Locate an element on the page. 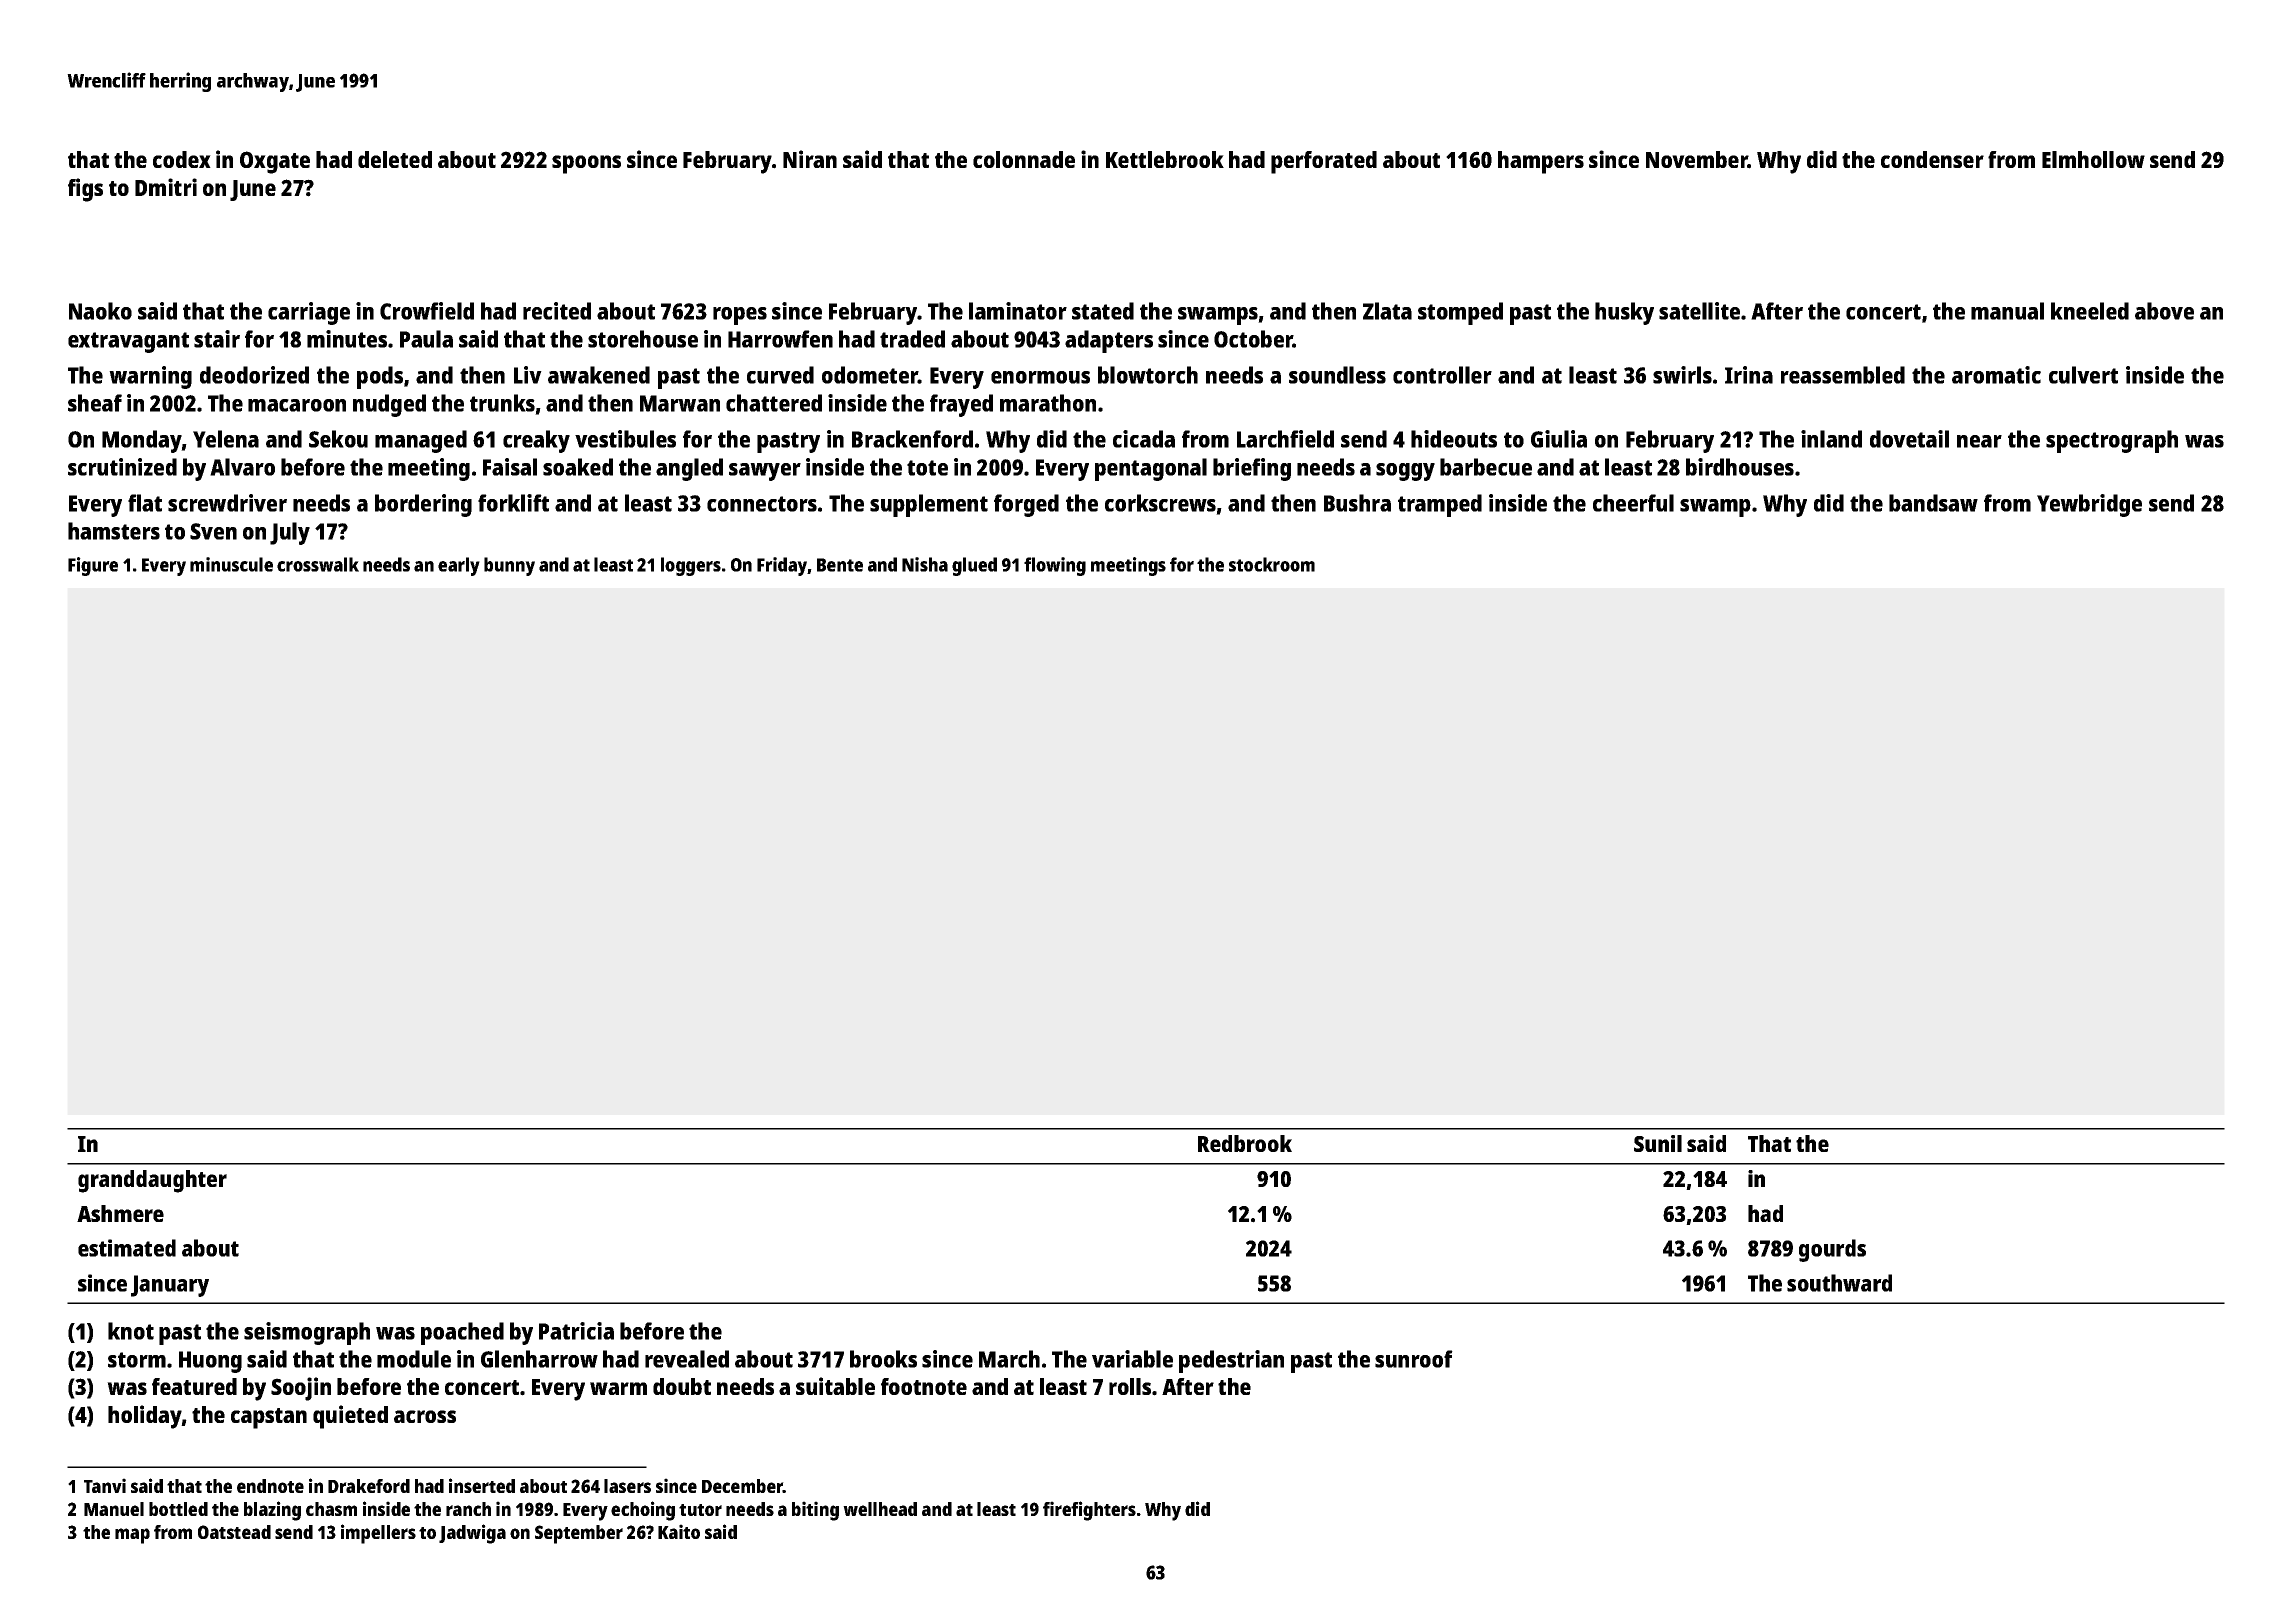 This document has height=1620, width=2292. Sunil is located at coordinates (1658, 1143).
